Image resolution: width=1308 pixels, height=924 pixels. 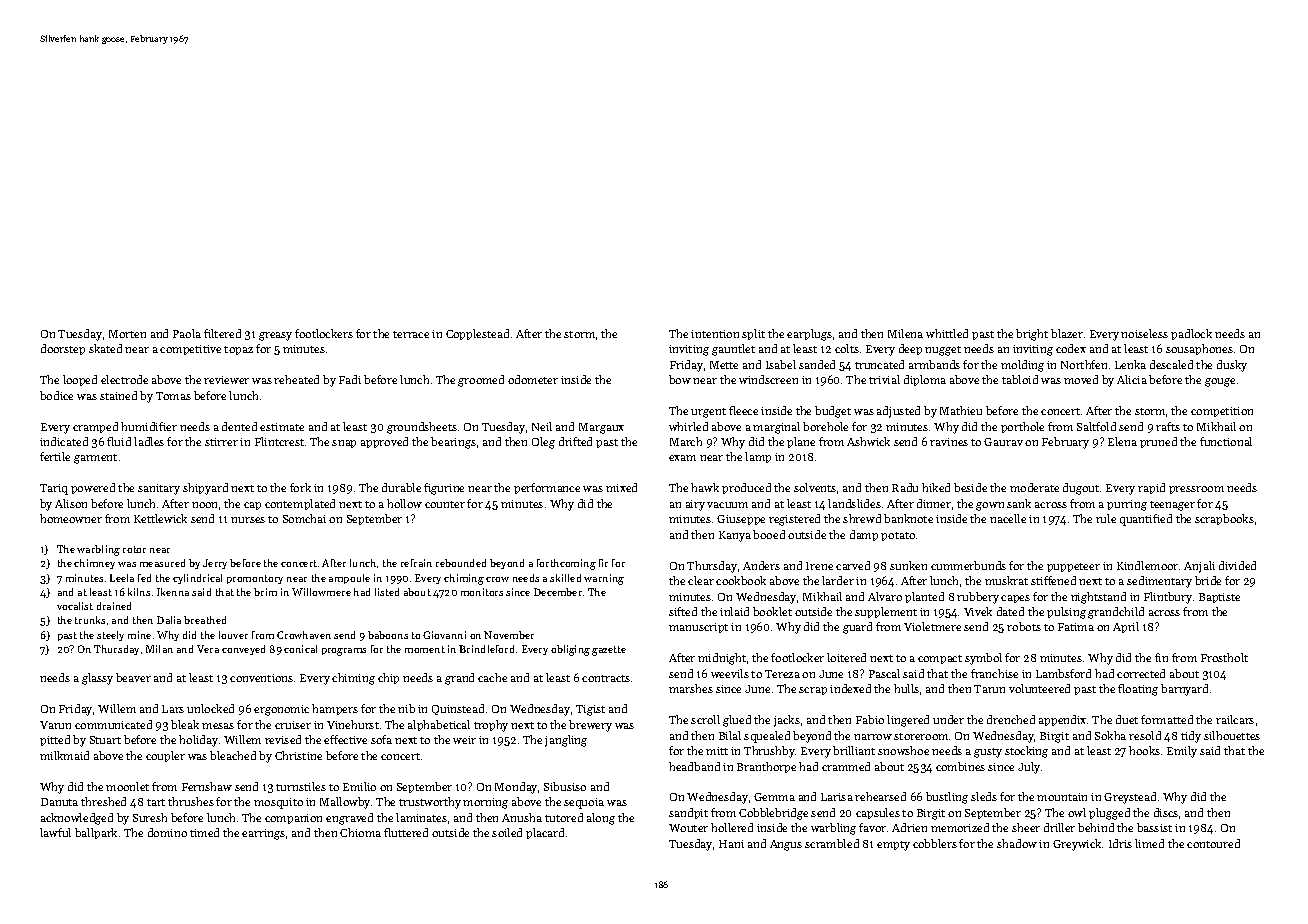 I want to click on capes, so click(x=1015, y=599).
